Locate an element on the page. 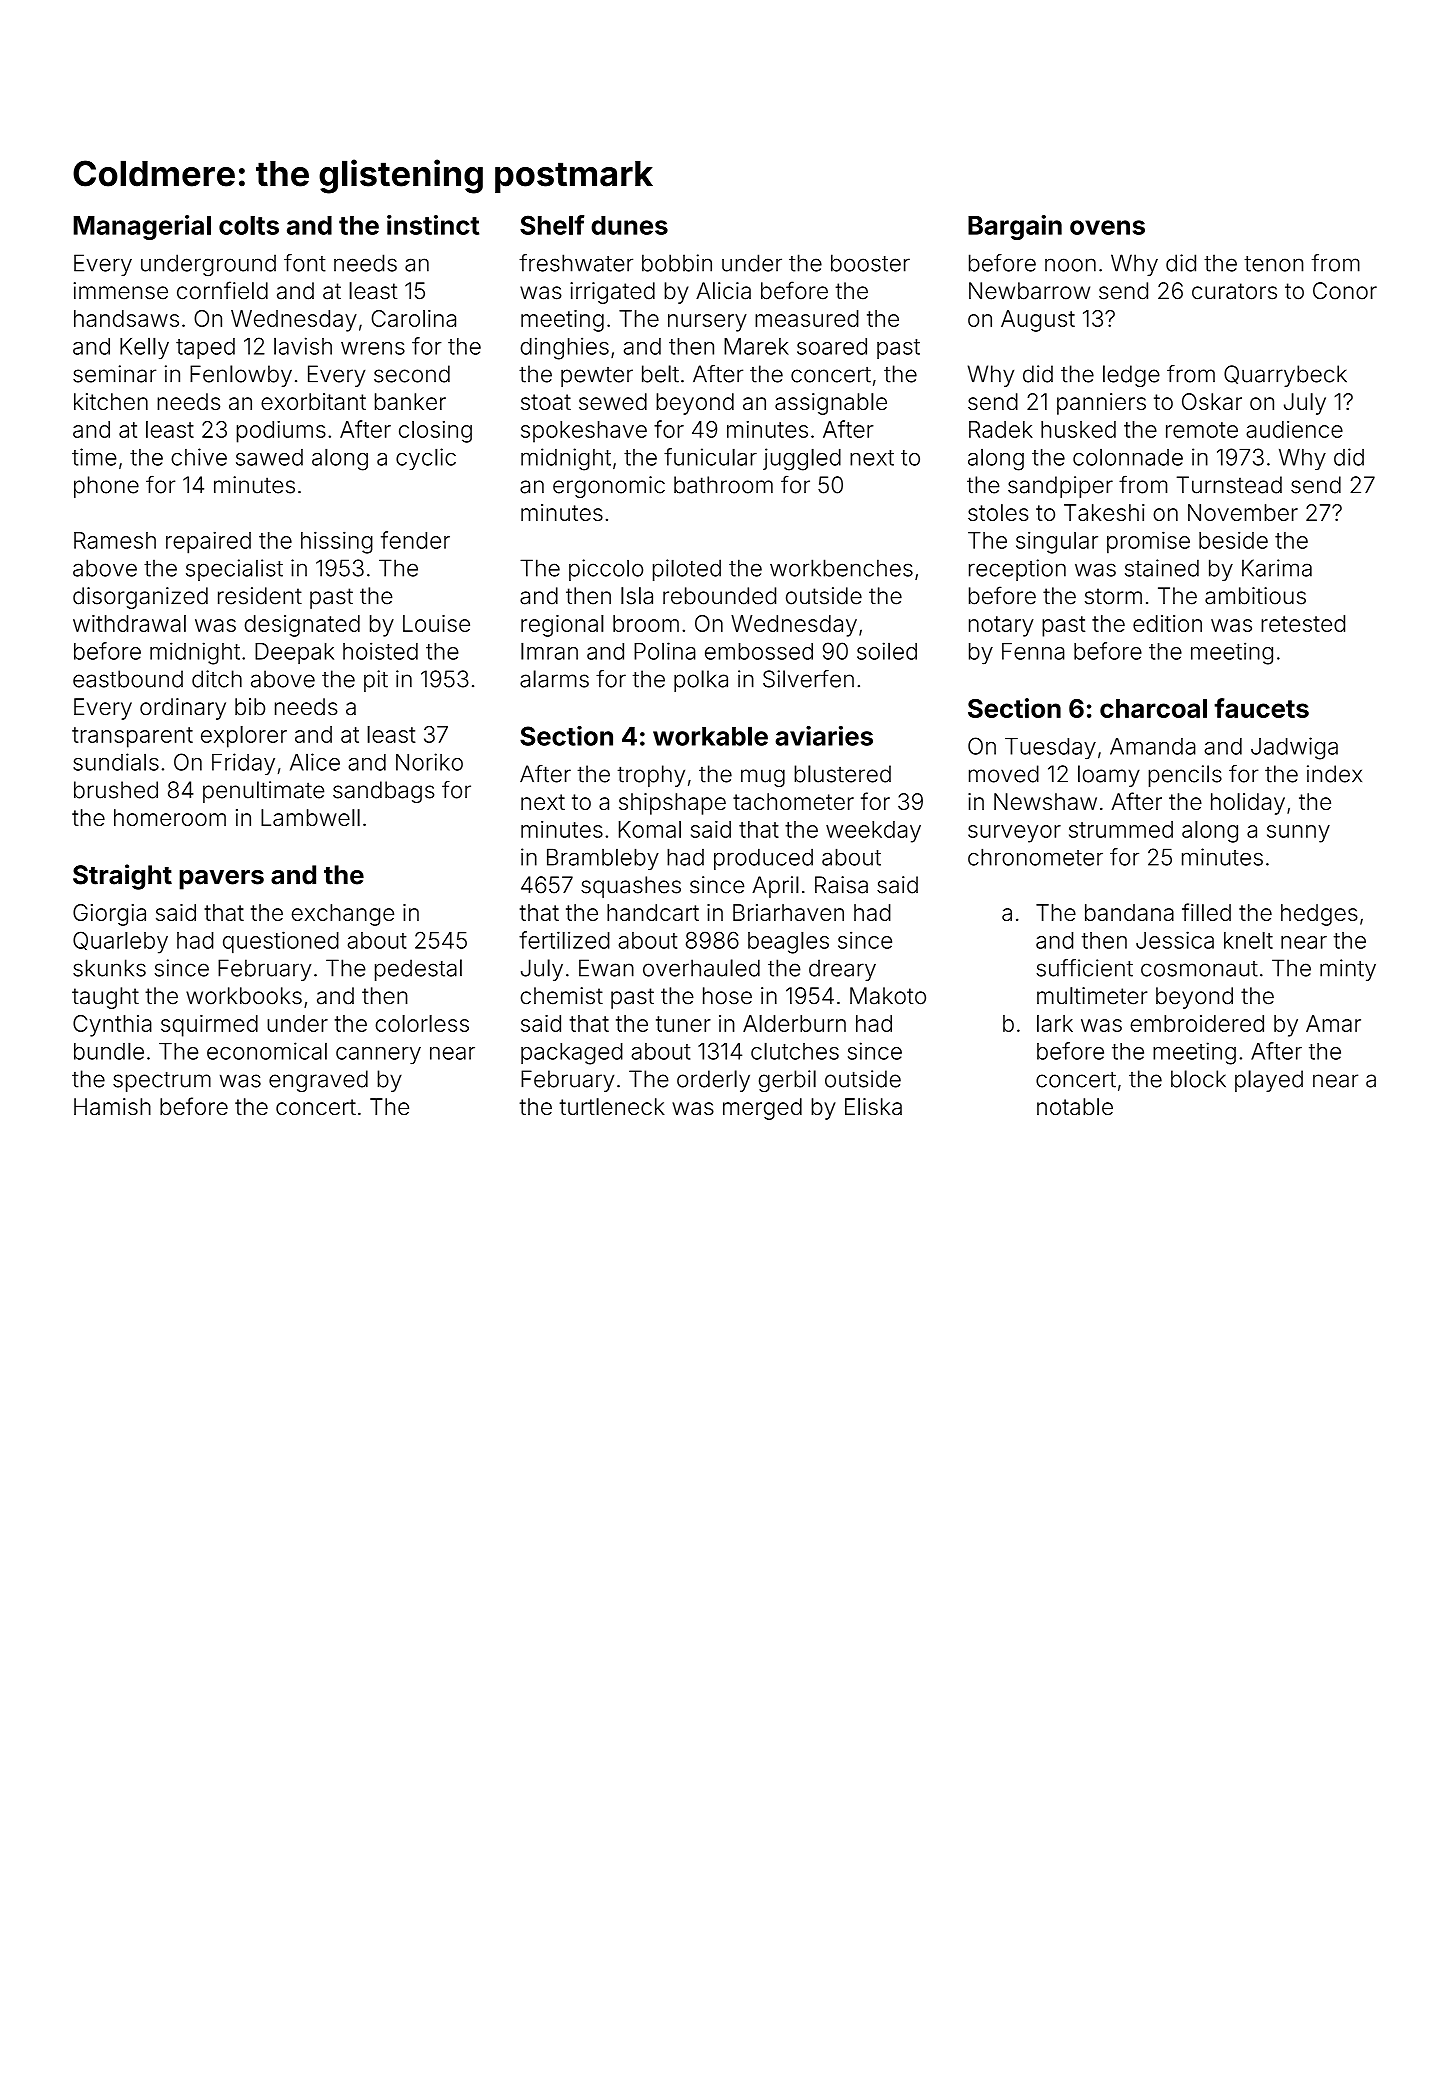  squashes is located at coordinates (631, 887).
